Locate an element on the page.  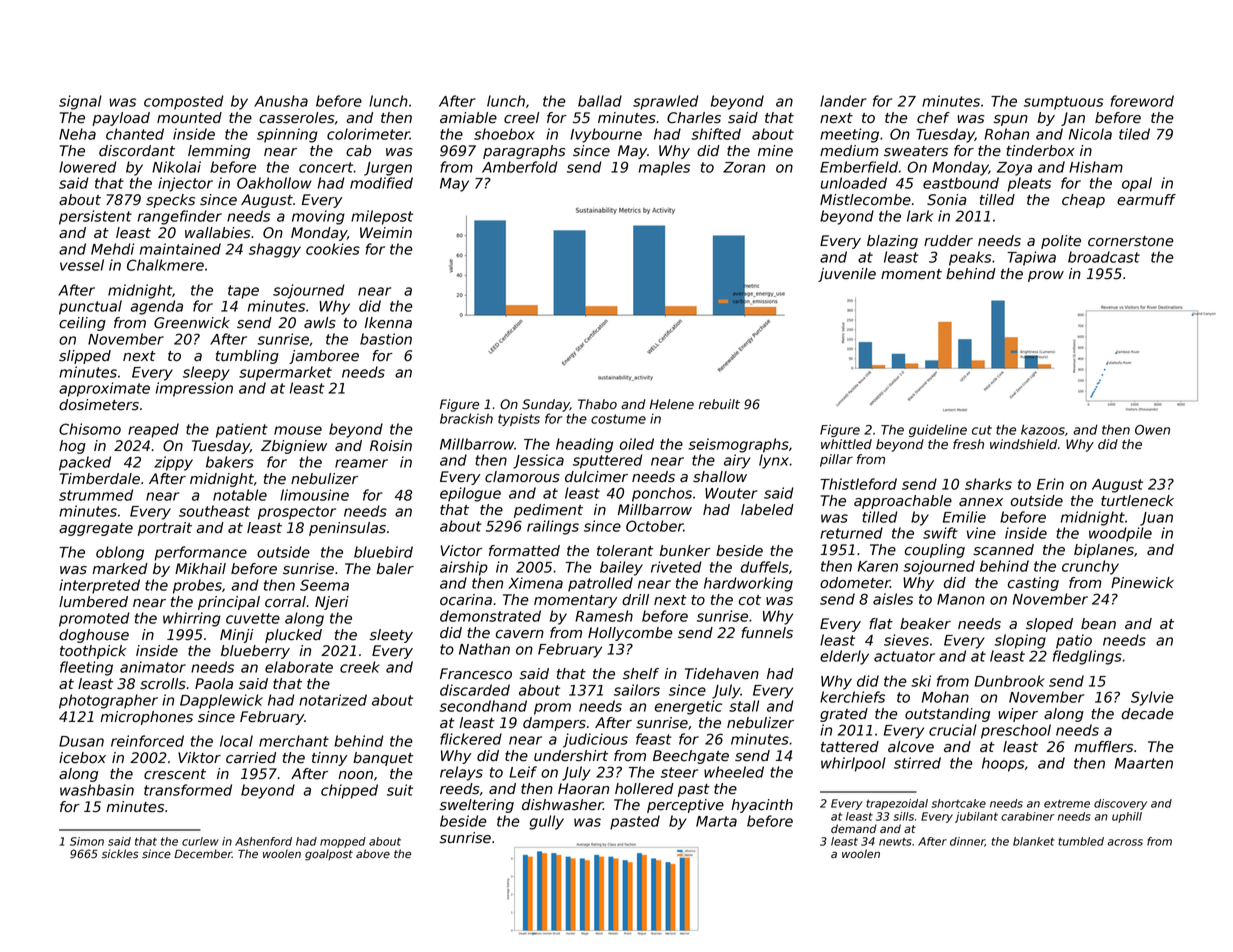
Francesco is located at coordinates (476, 674).
